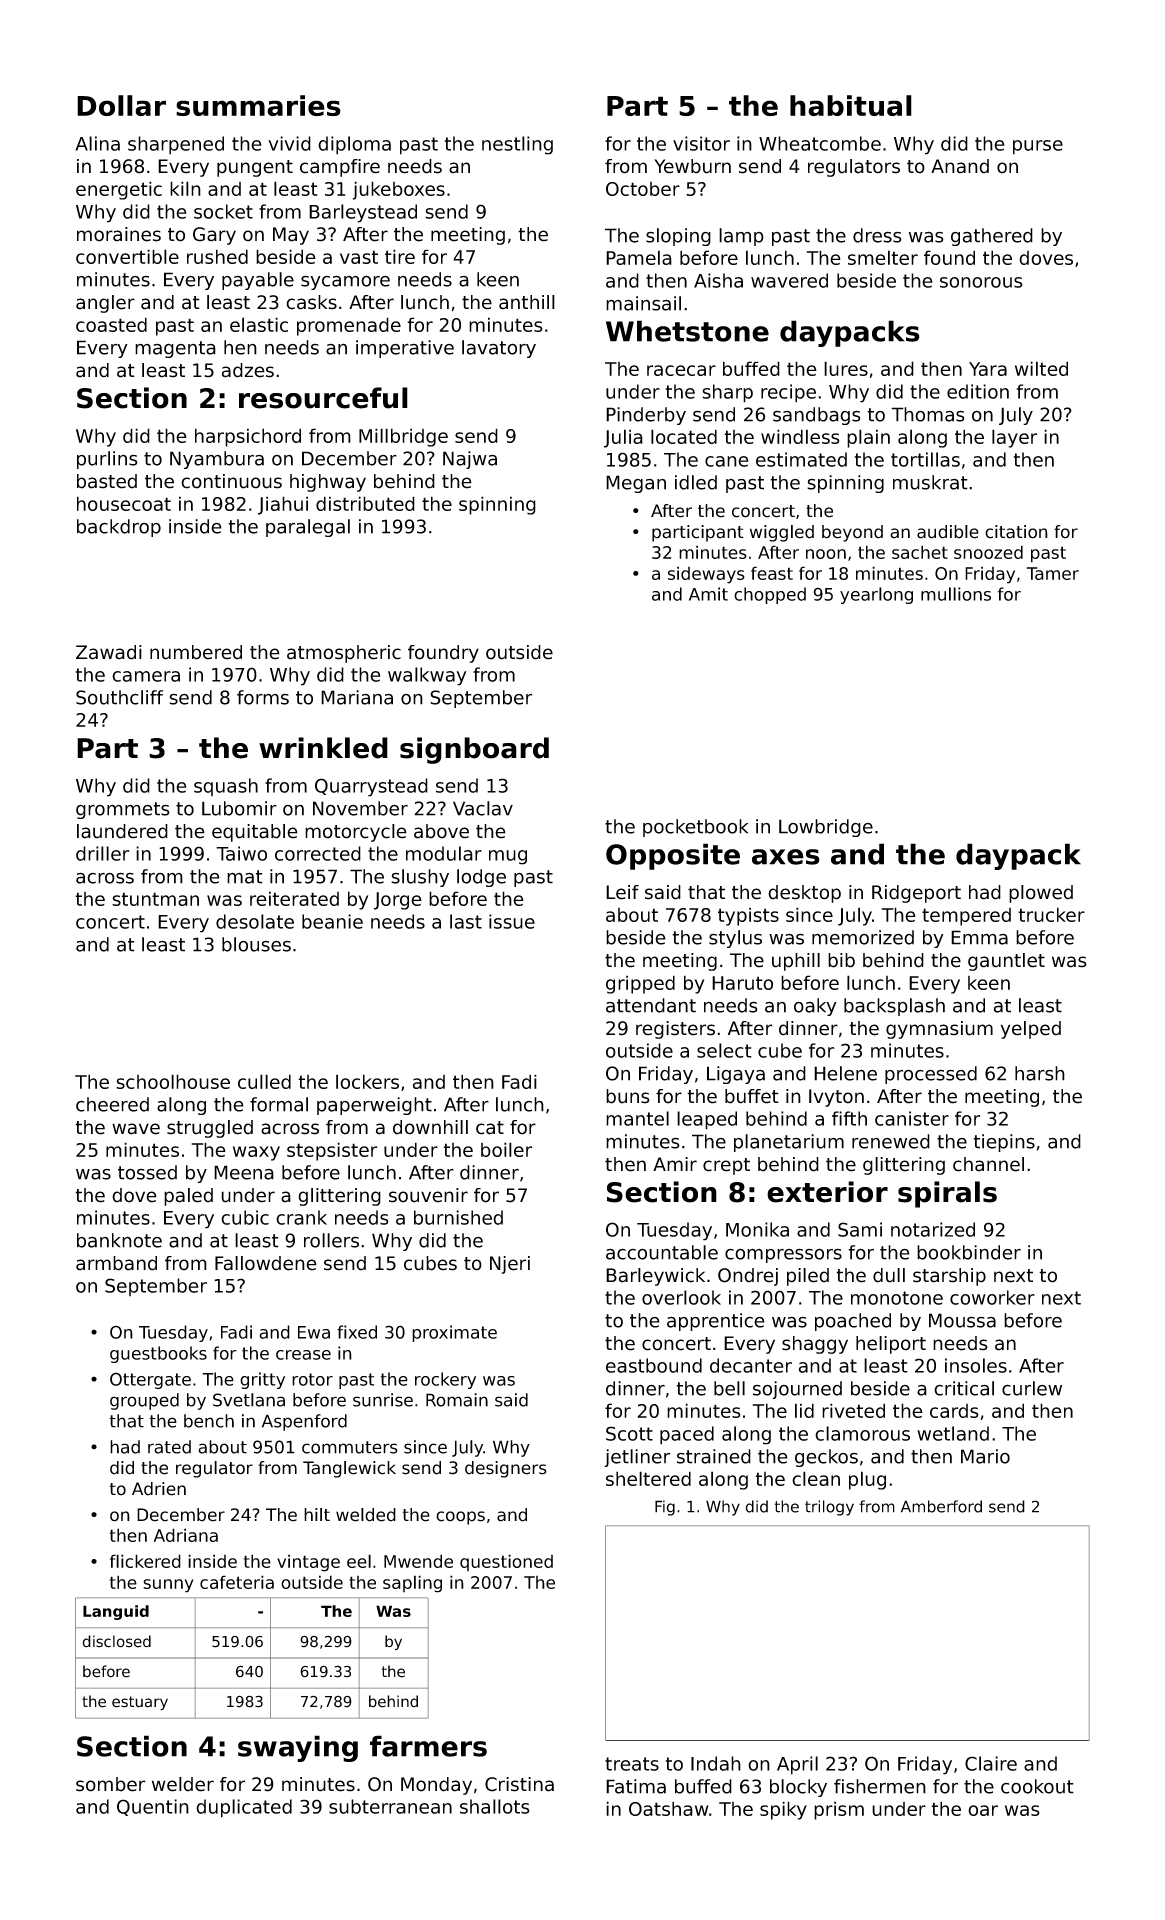 The width and height of the image is (1165, 1920). What do you see at coordinates (706, 575) in the image?
I see `sideways` at bounding box center [706, 575].
